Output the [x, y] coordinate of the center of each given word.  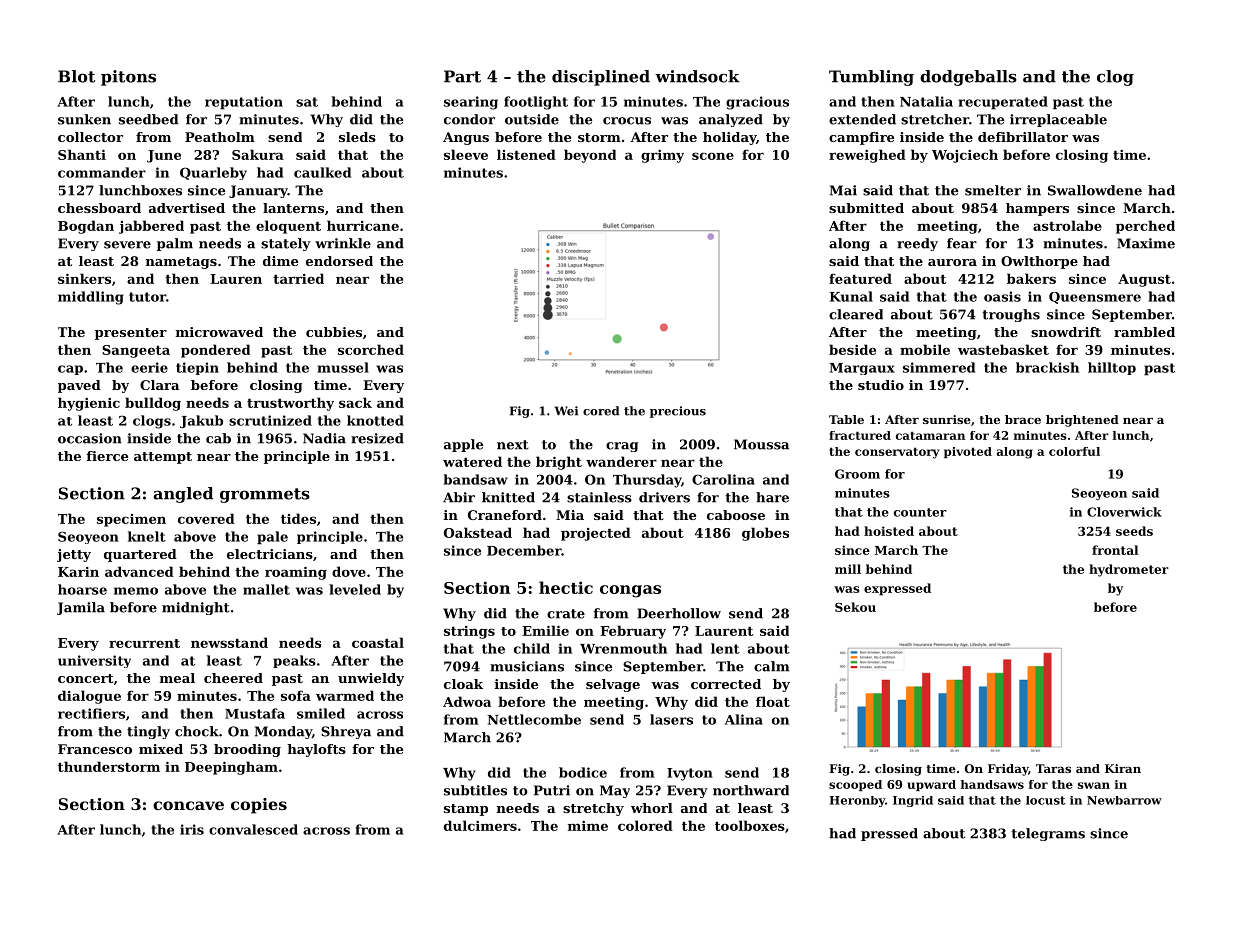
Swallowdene [1095, 190]
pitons [128, 78]
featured [860, 278]
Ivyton [690, 774]
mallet [266, 589]
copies [259, 806]
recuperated [1003, 103]
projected [596, 534]
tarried [298, 278]
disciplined [601, 78]
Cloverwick [1124, 512]
